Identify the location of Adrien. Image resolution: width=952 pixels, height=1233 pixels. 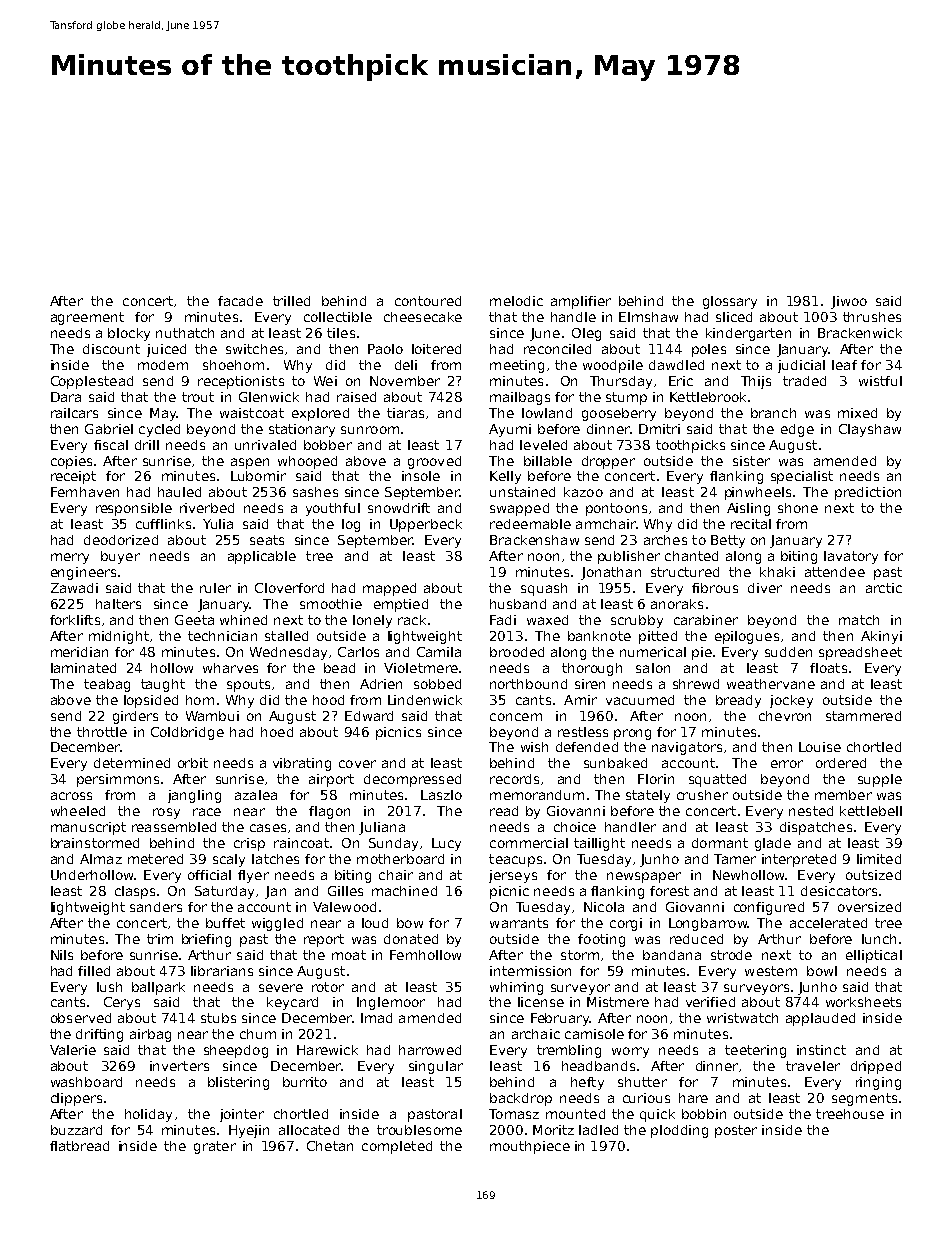
(381, 684).
